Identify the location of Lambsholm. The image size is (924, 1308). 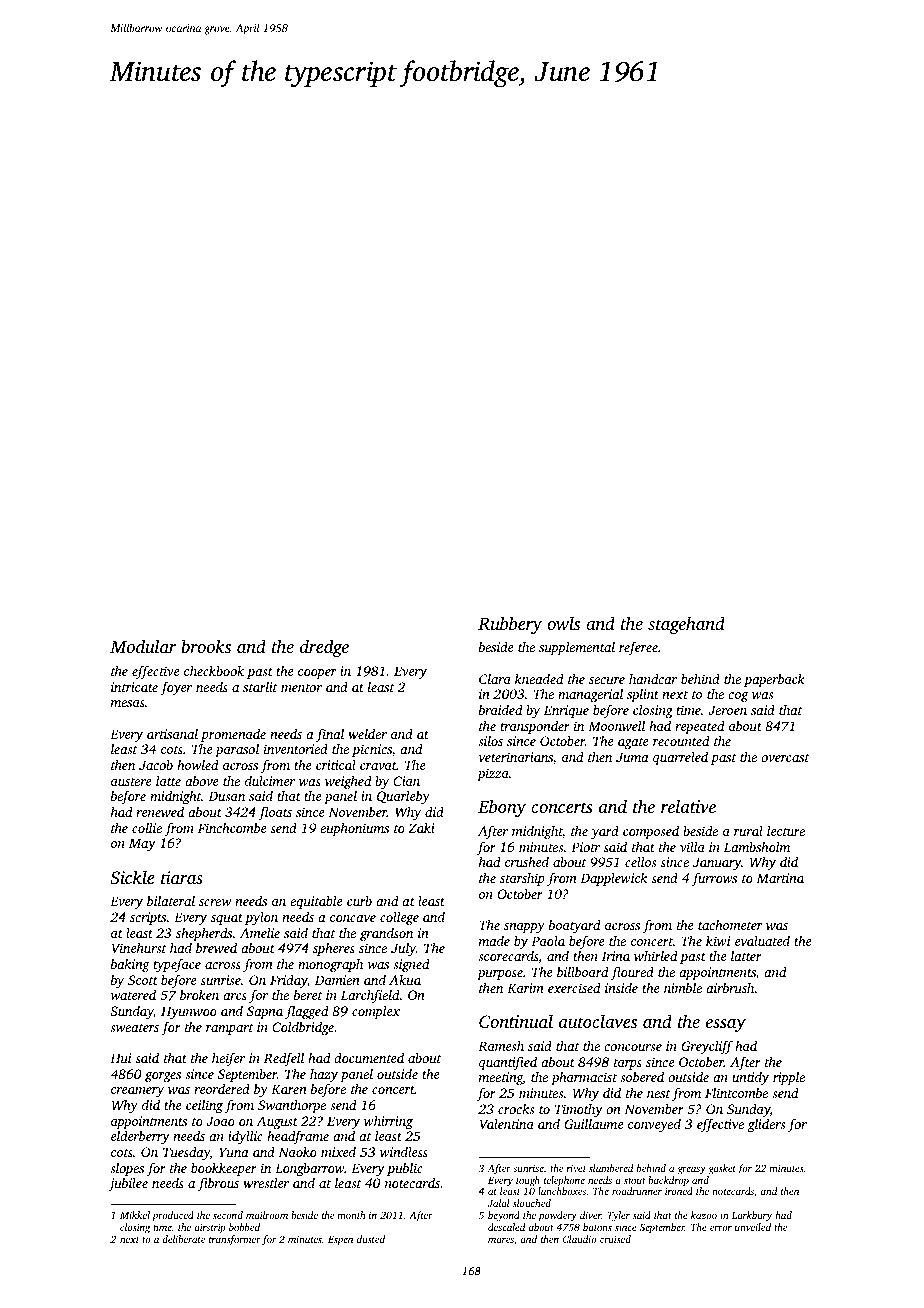
(757, 846).
